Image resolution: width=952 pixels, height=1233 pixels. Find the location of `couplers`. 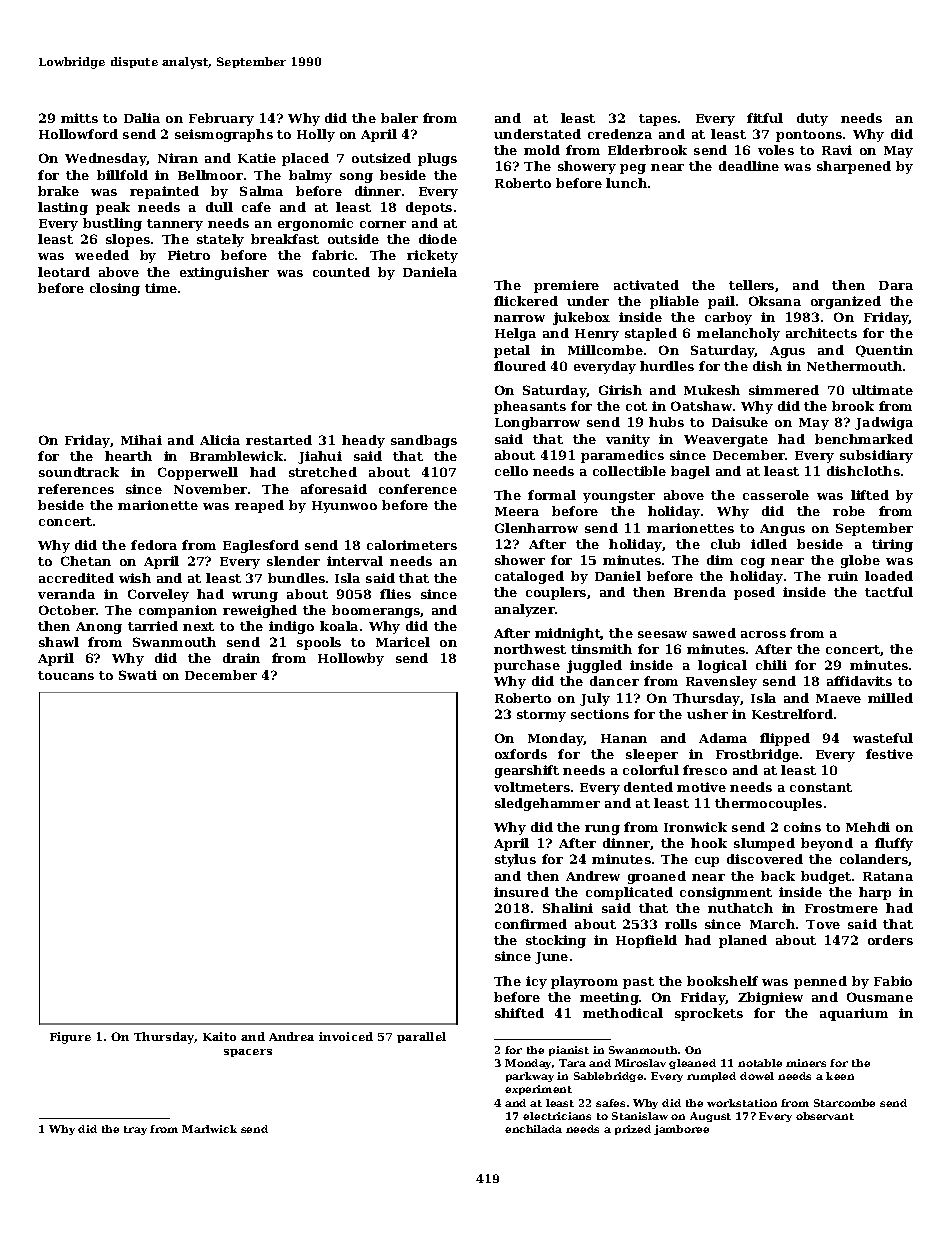

couplers is located at coordinates (556, 593).
